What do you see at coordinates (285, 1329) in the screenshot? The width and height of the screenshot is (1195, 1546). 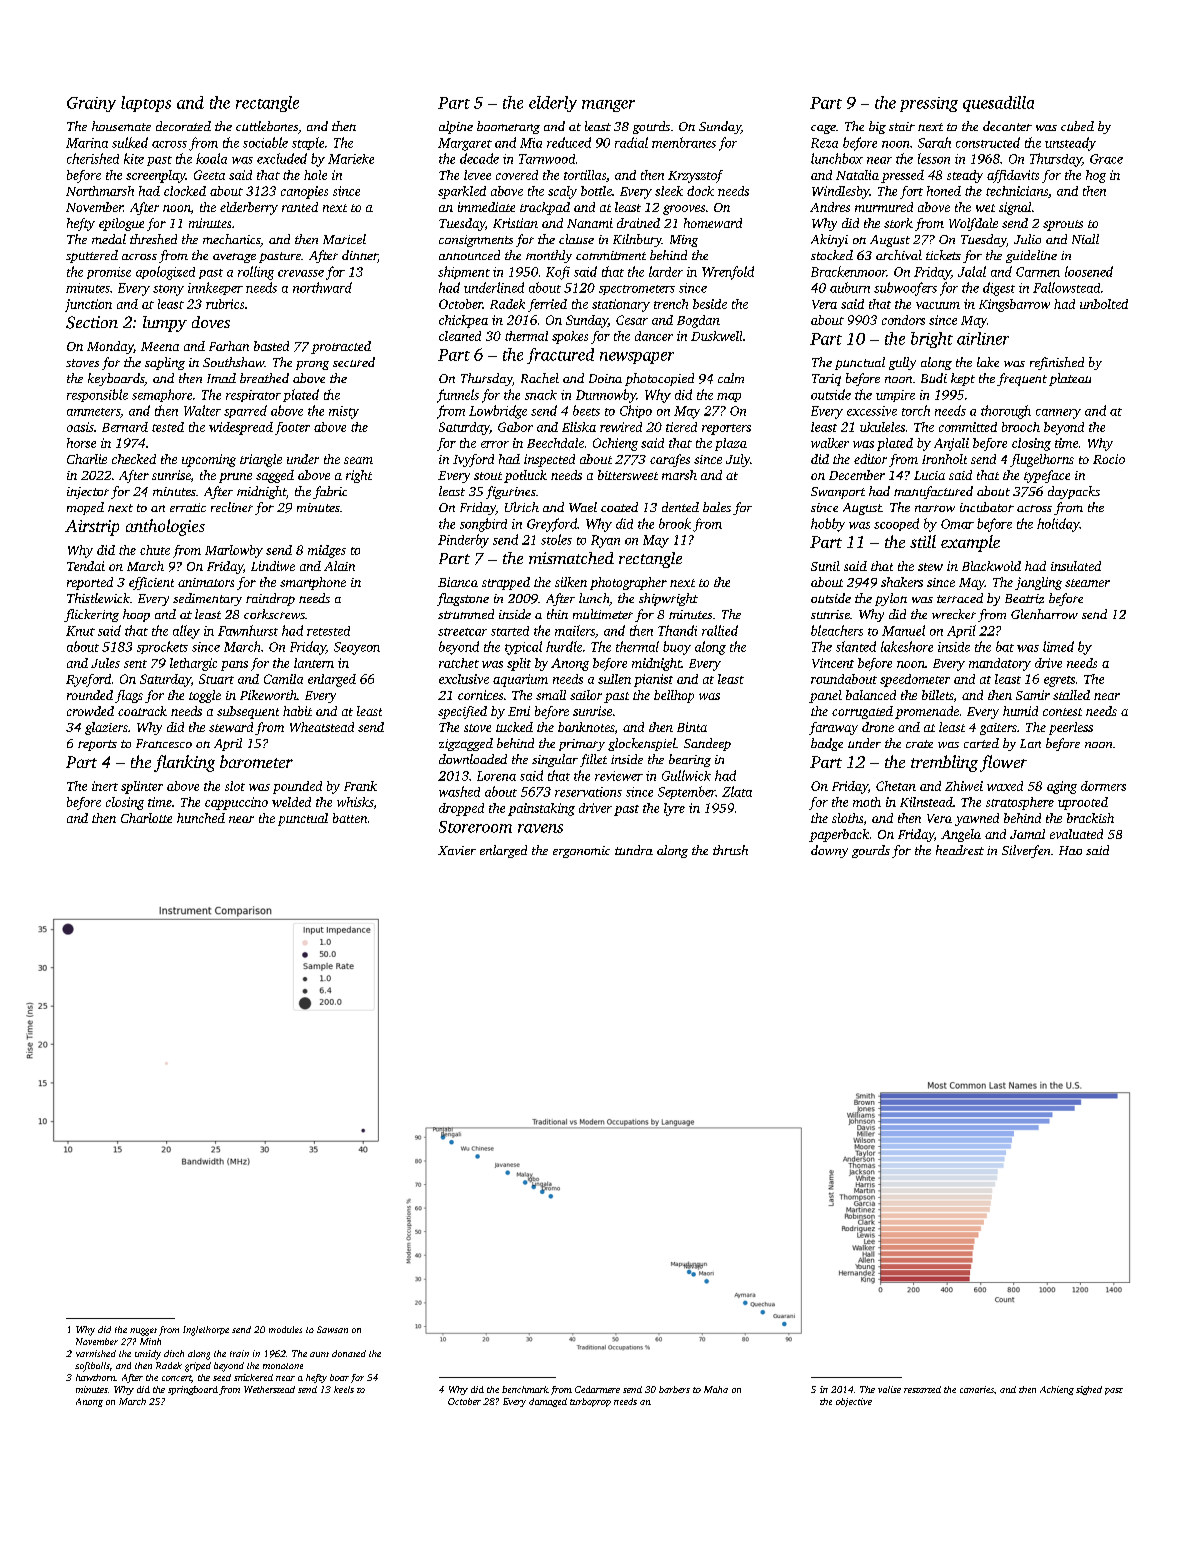 I see `modules` at bounding box center [285, 1329].
